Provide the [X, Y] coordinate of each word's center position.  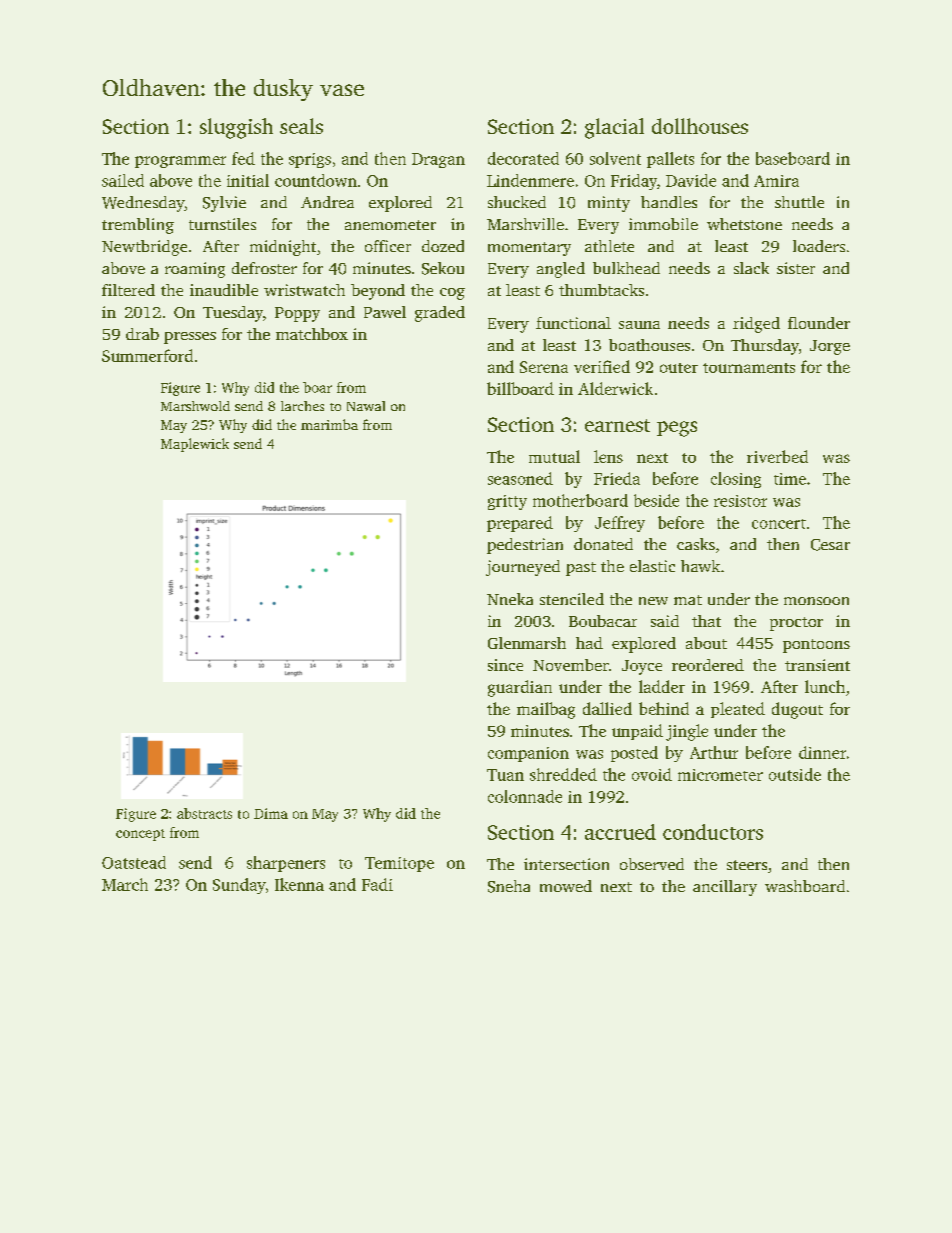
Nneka [510, 599]
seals [301, 126]
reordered [708, 665]
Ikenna [299, 884]
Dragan [438, 160]
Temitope [399, 864]
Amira [776, 181]
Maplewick [195, 445]
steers [747, 865]
